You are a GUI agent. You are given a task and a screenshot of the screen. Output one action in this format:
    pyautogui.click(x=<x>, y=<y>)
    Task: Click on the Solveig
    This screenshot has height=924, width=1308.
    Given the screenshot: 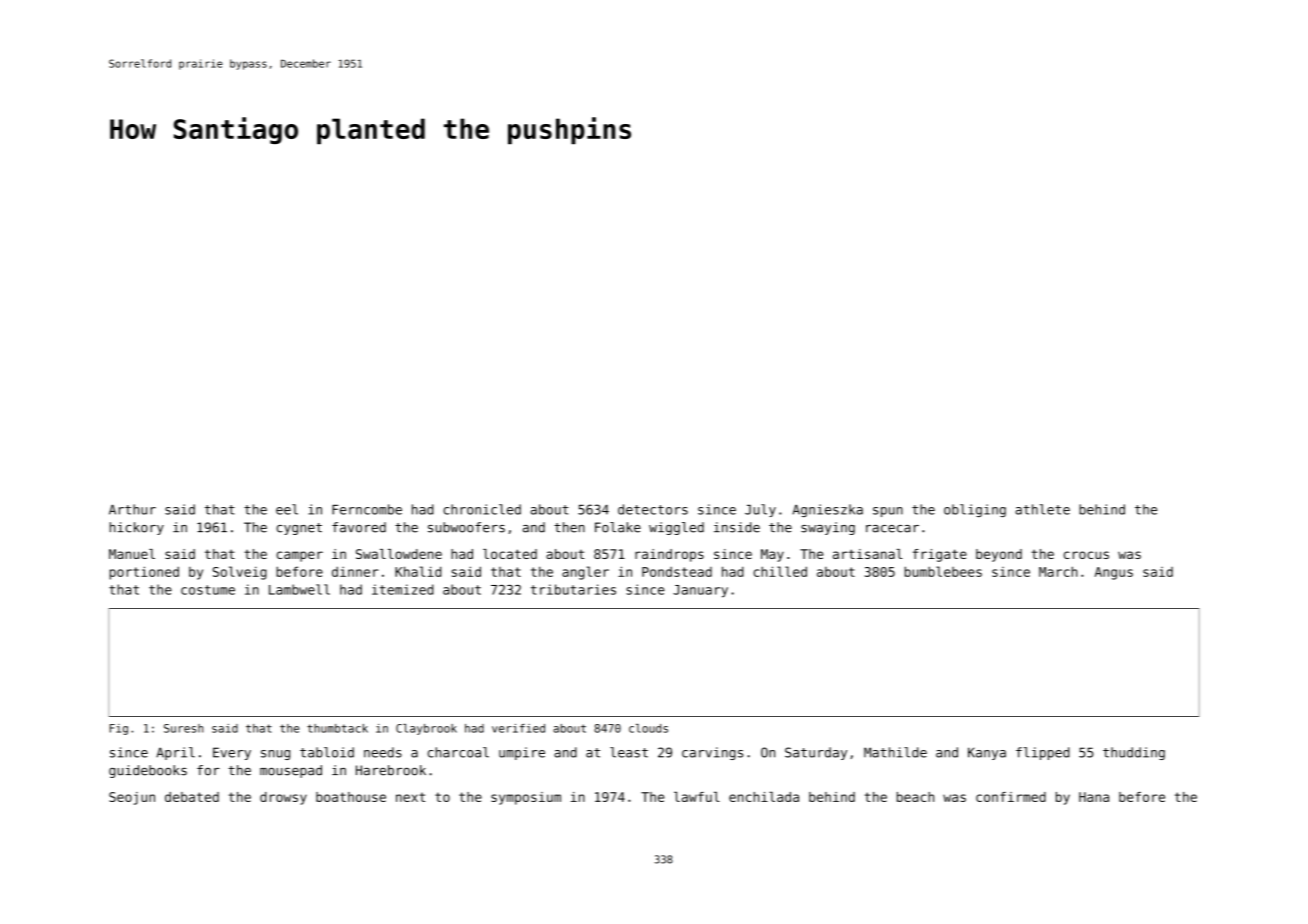 What is the action you would take?
    pyautogui.click(x=240, y=573)
